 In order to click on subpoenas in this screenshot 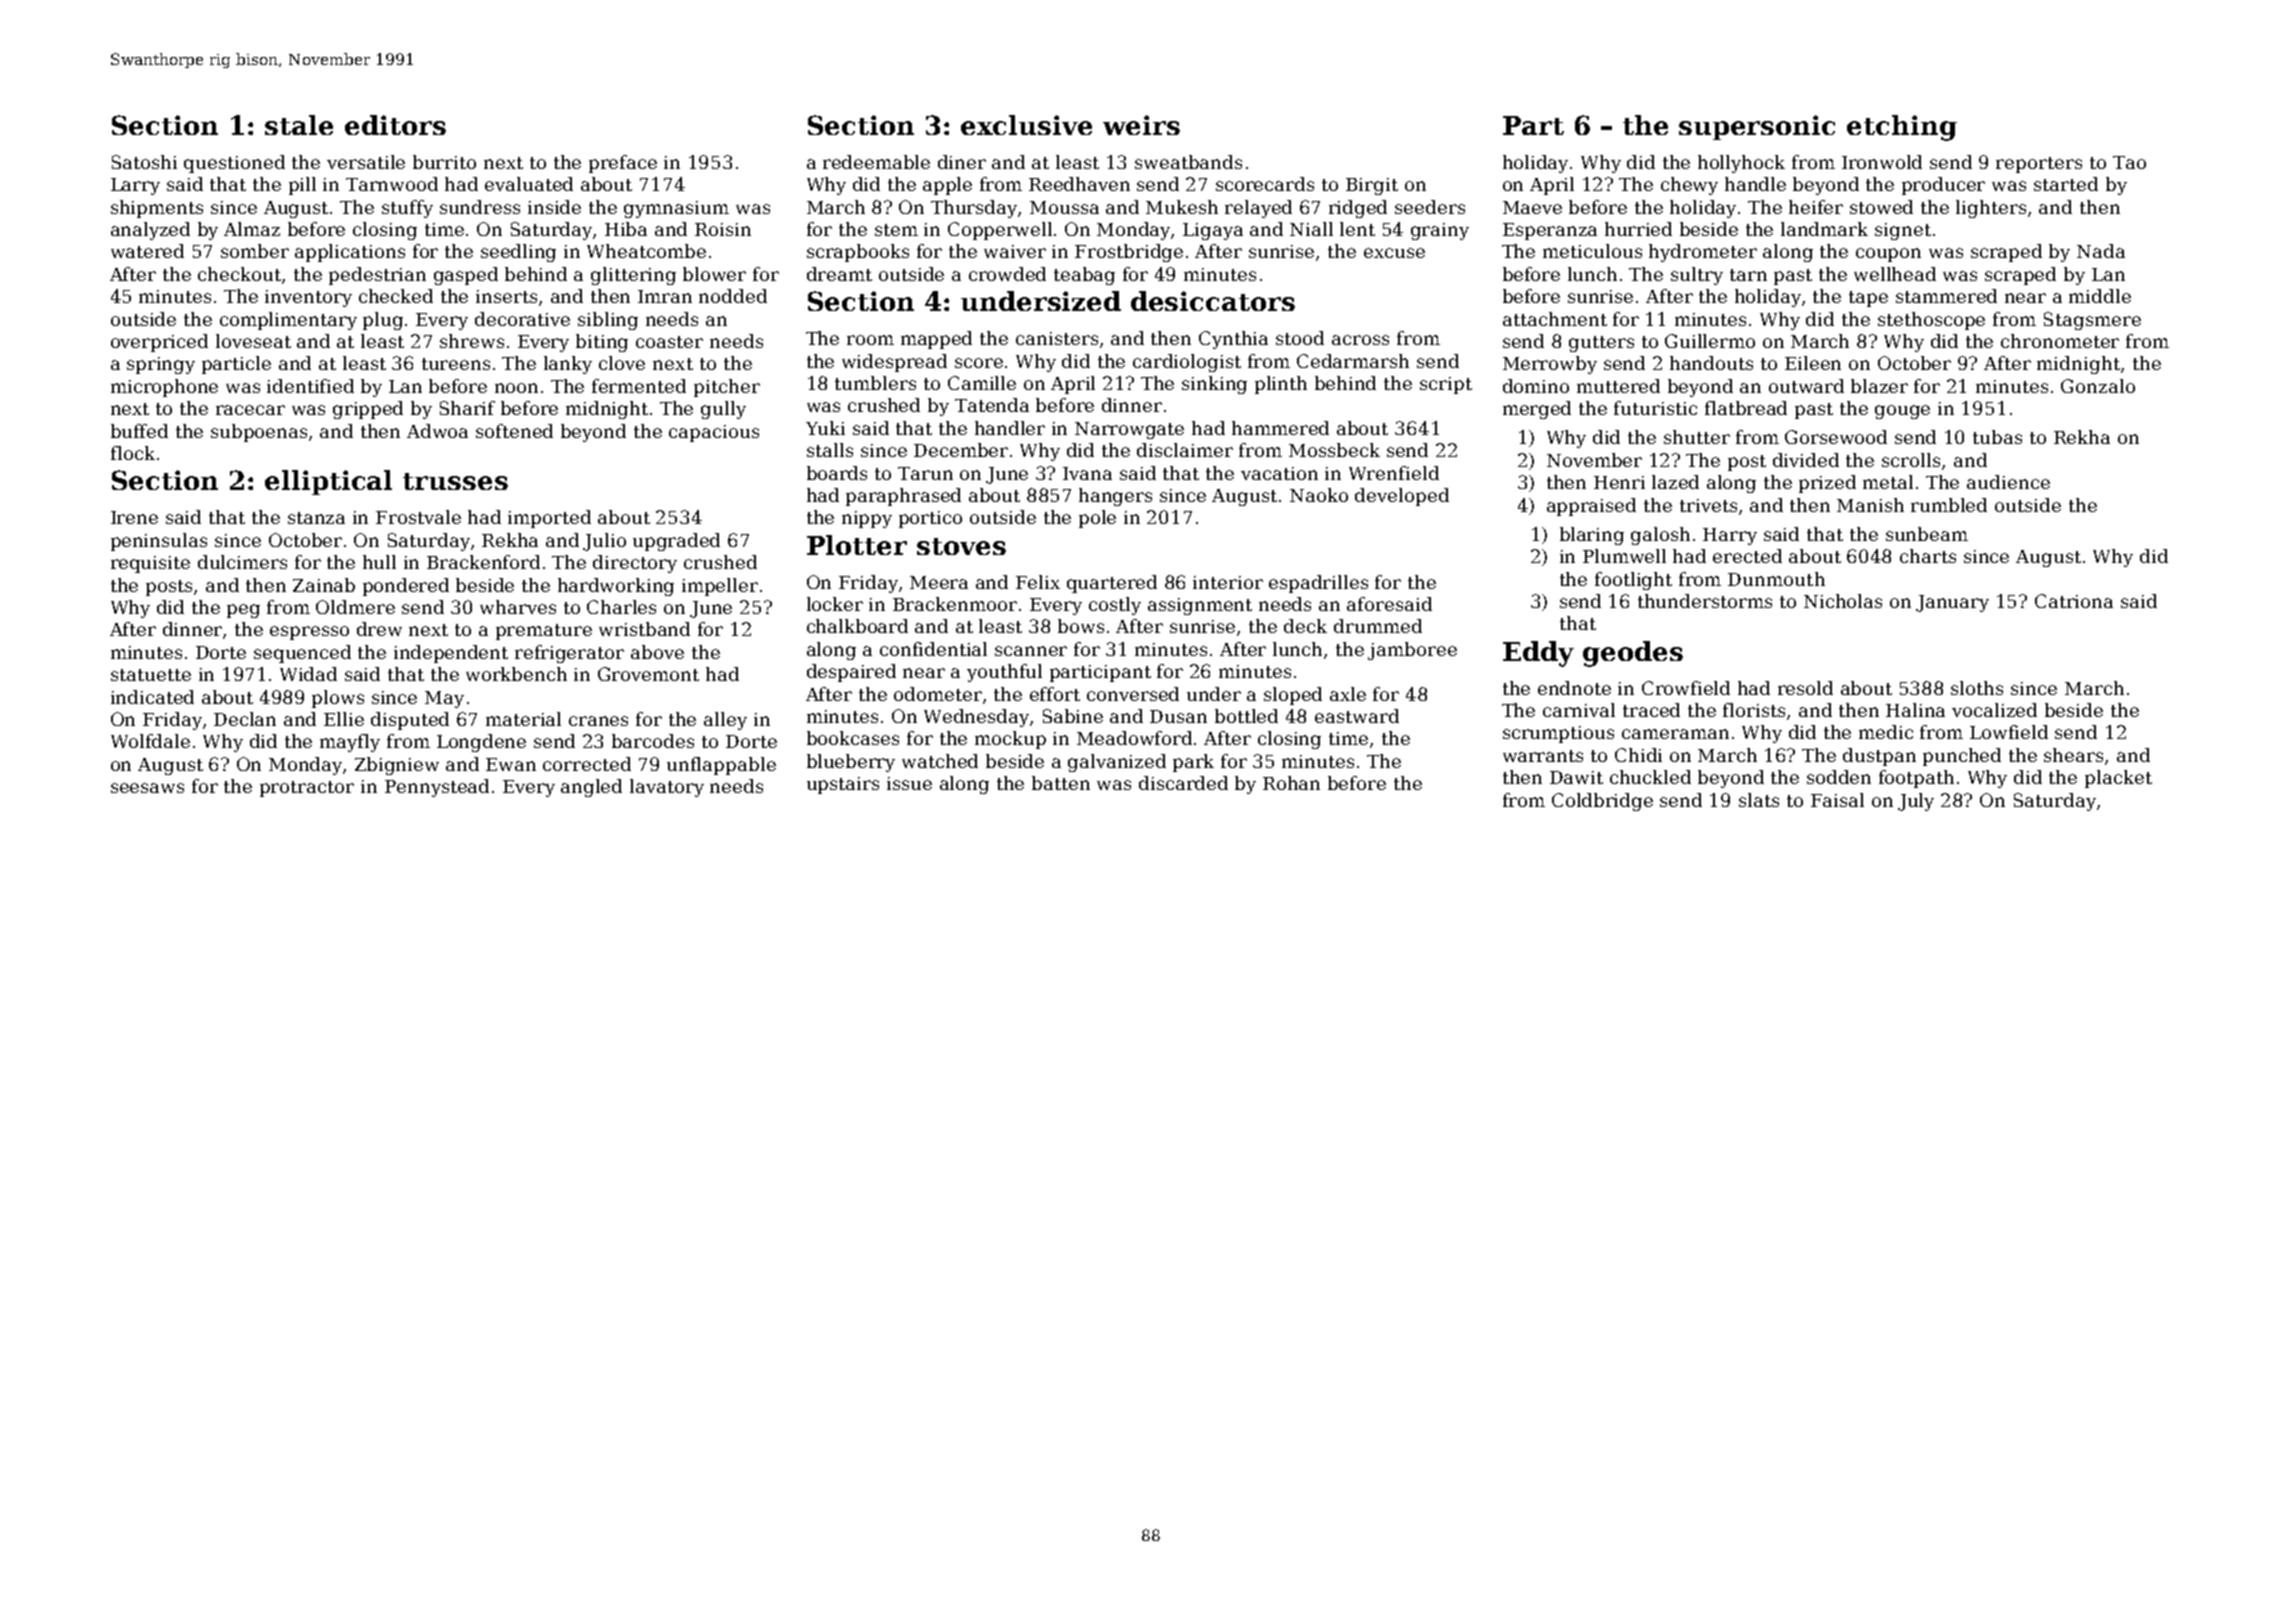, I will do `click(259, 433)`.
